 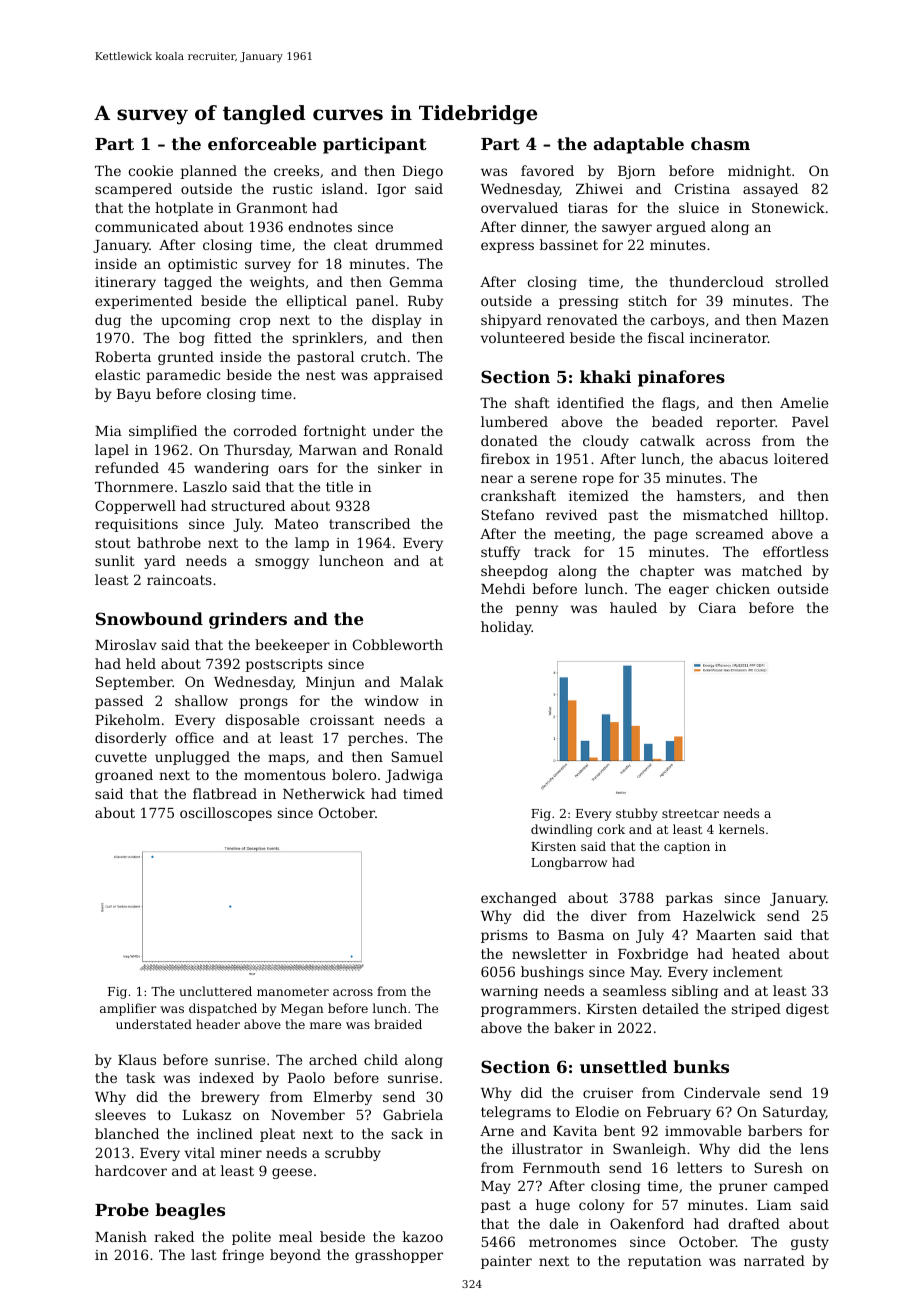 What do you see at coordinates (202, 265) in the image?
I see `optimistic` at bounding box center [202, 265].
